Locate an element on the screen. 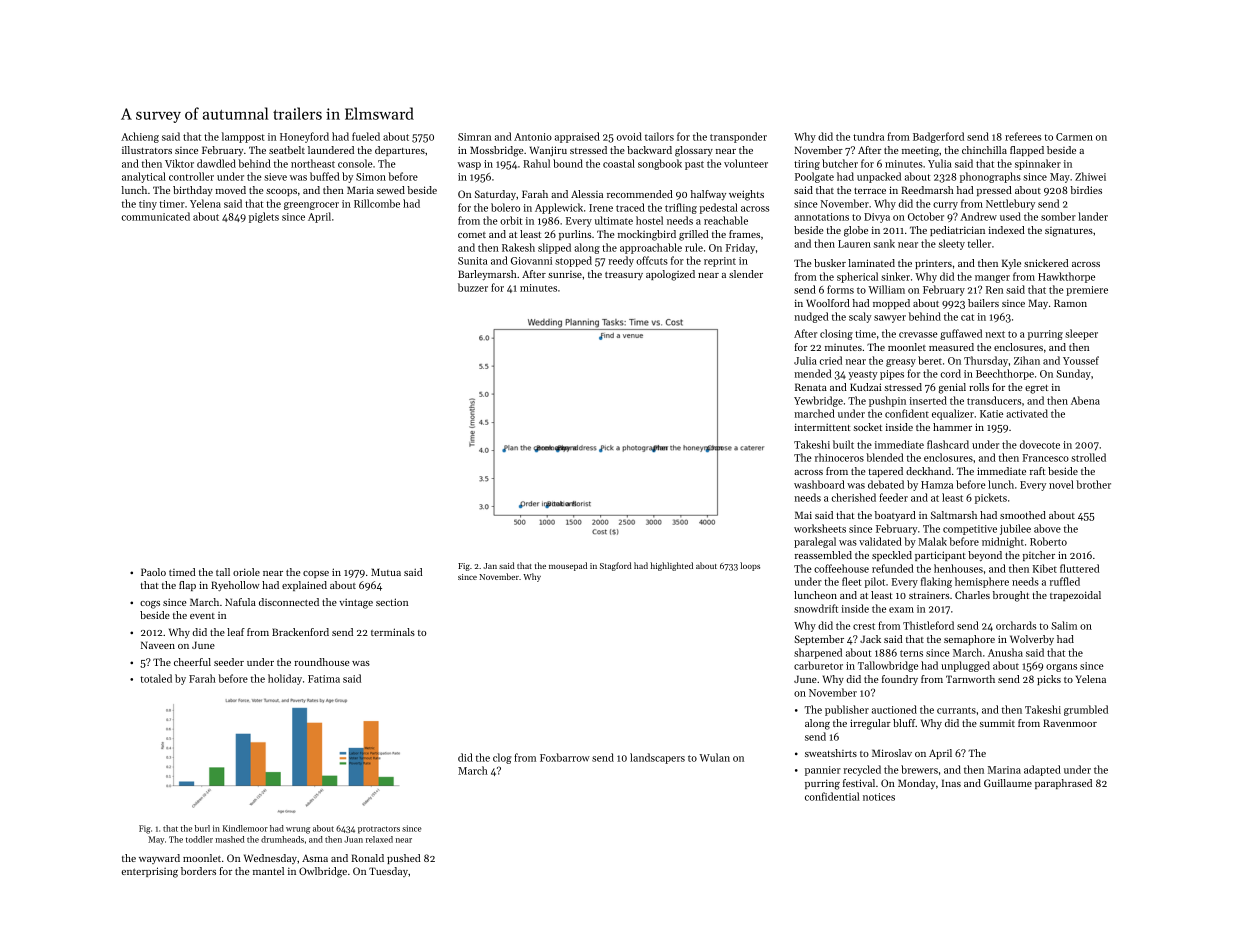 This screenshot has height=952, width=1233. Wulan is located at coordinates (714, 757).
